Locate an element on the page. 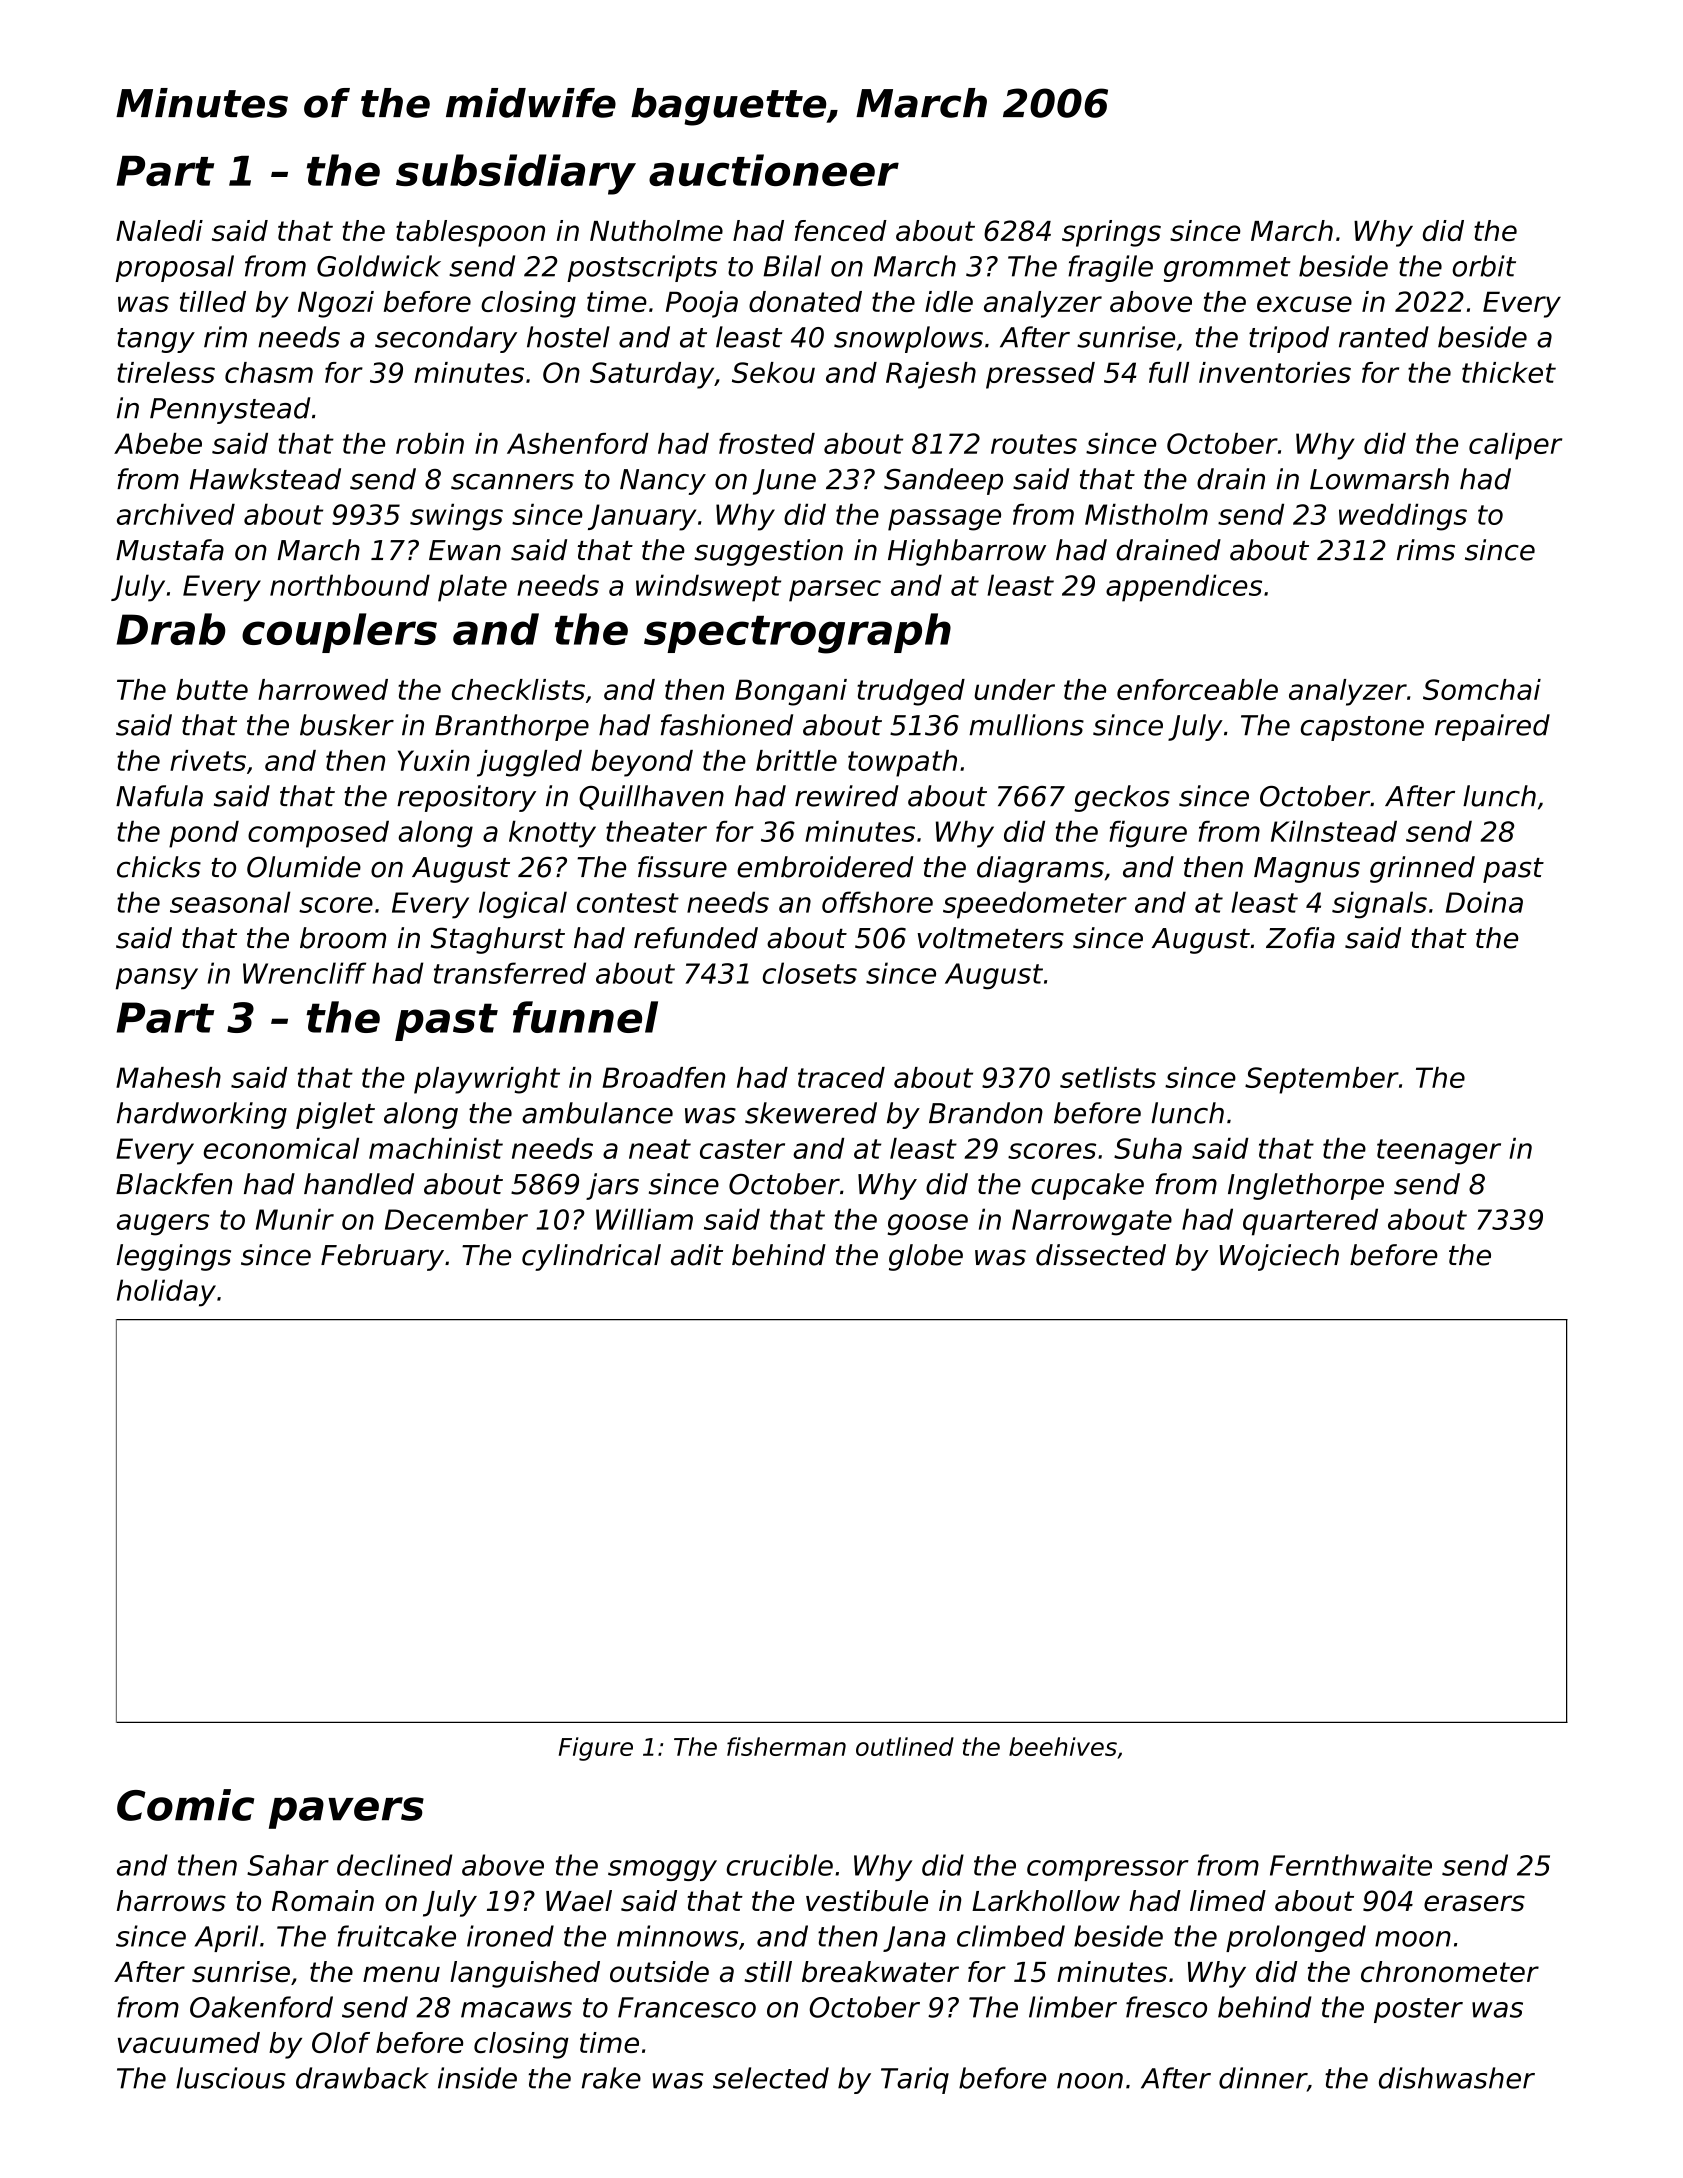 This image has height=2178, width=1683. pavers is located at coordinates (346, 1813).
